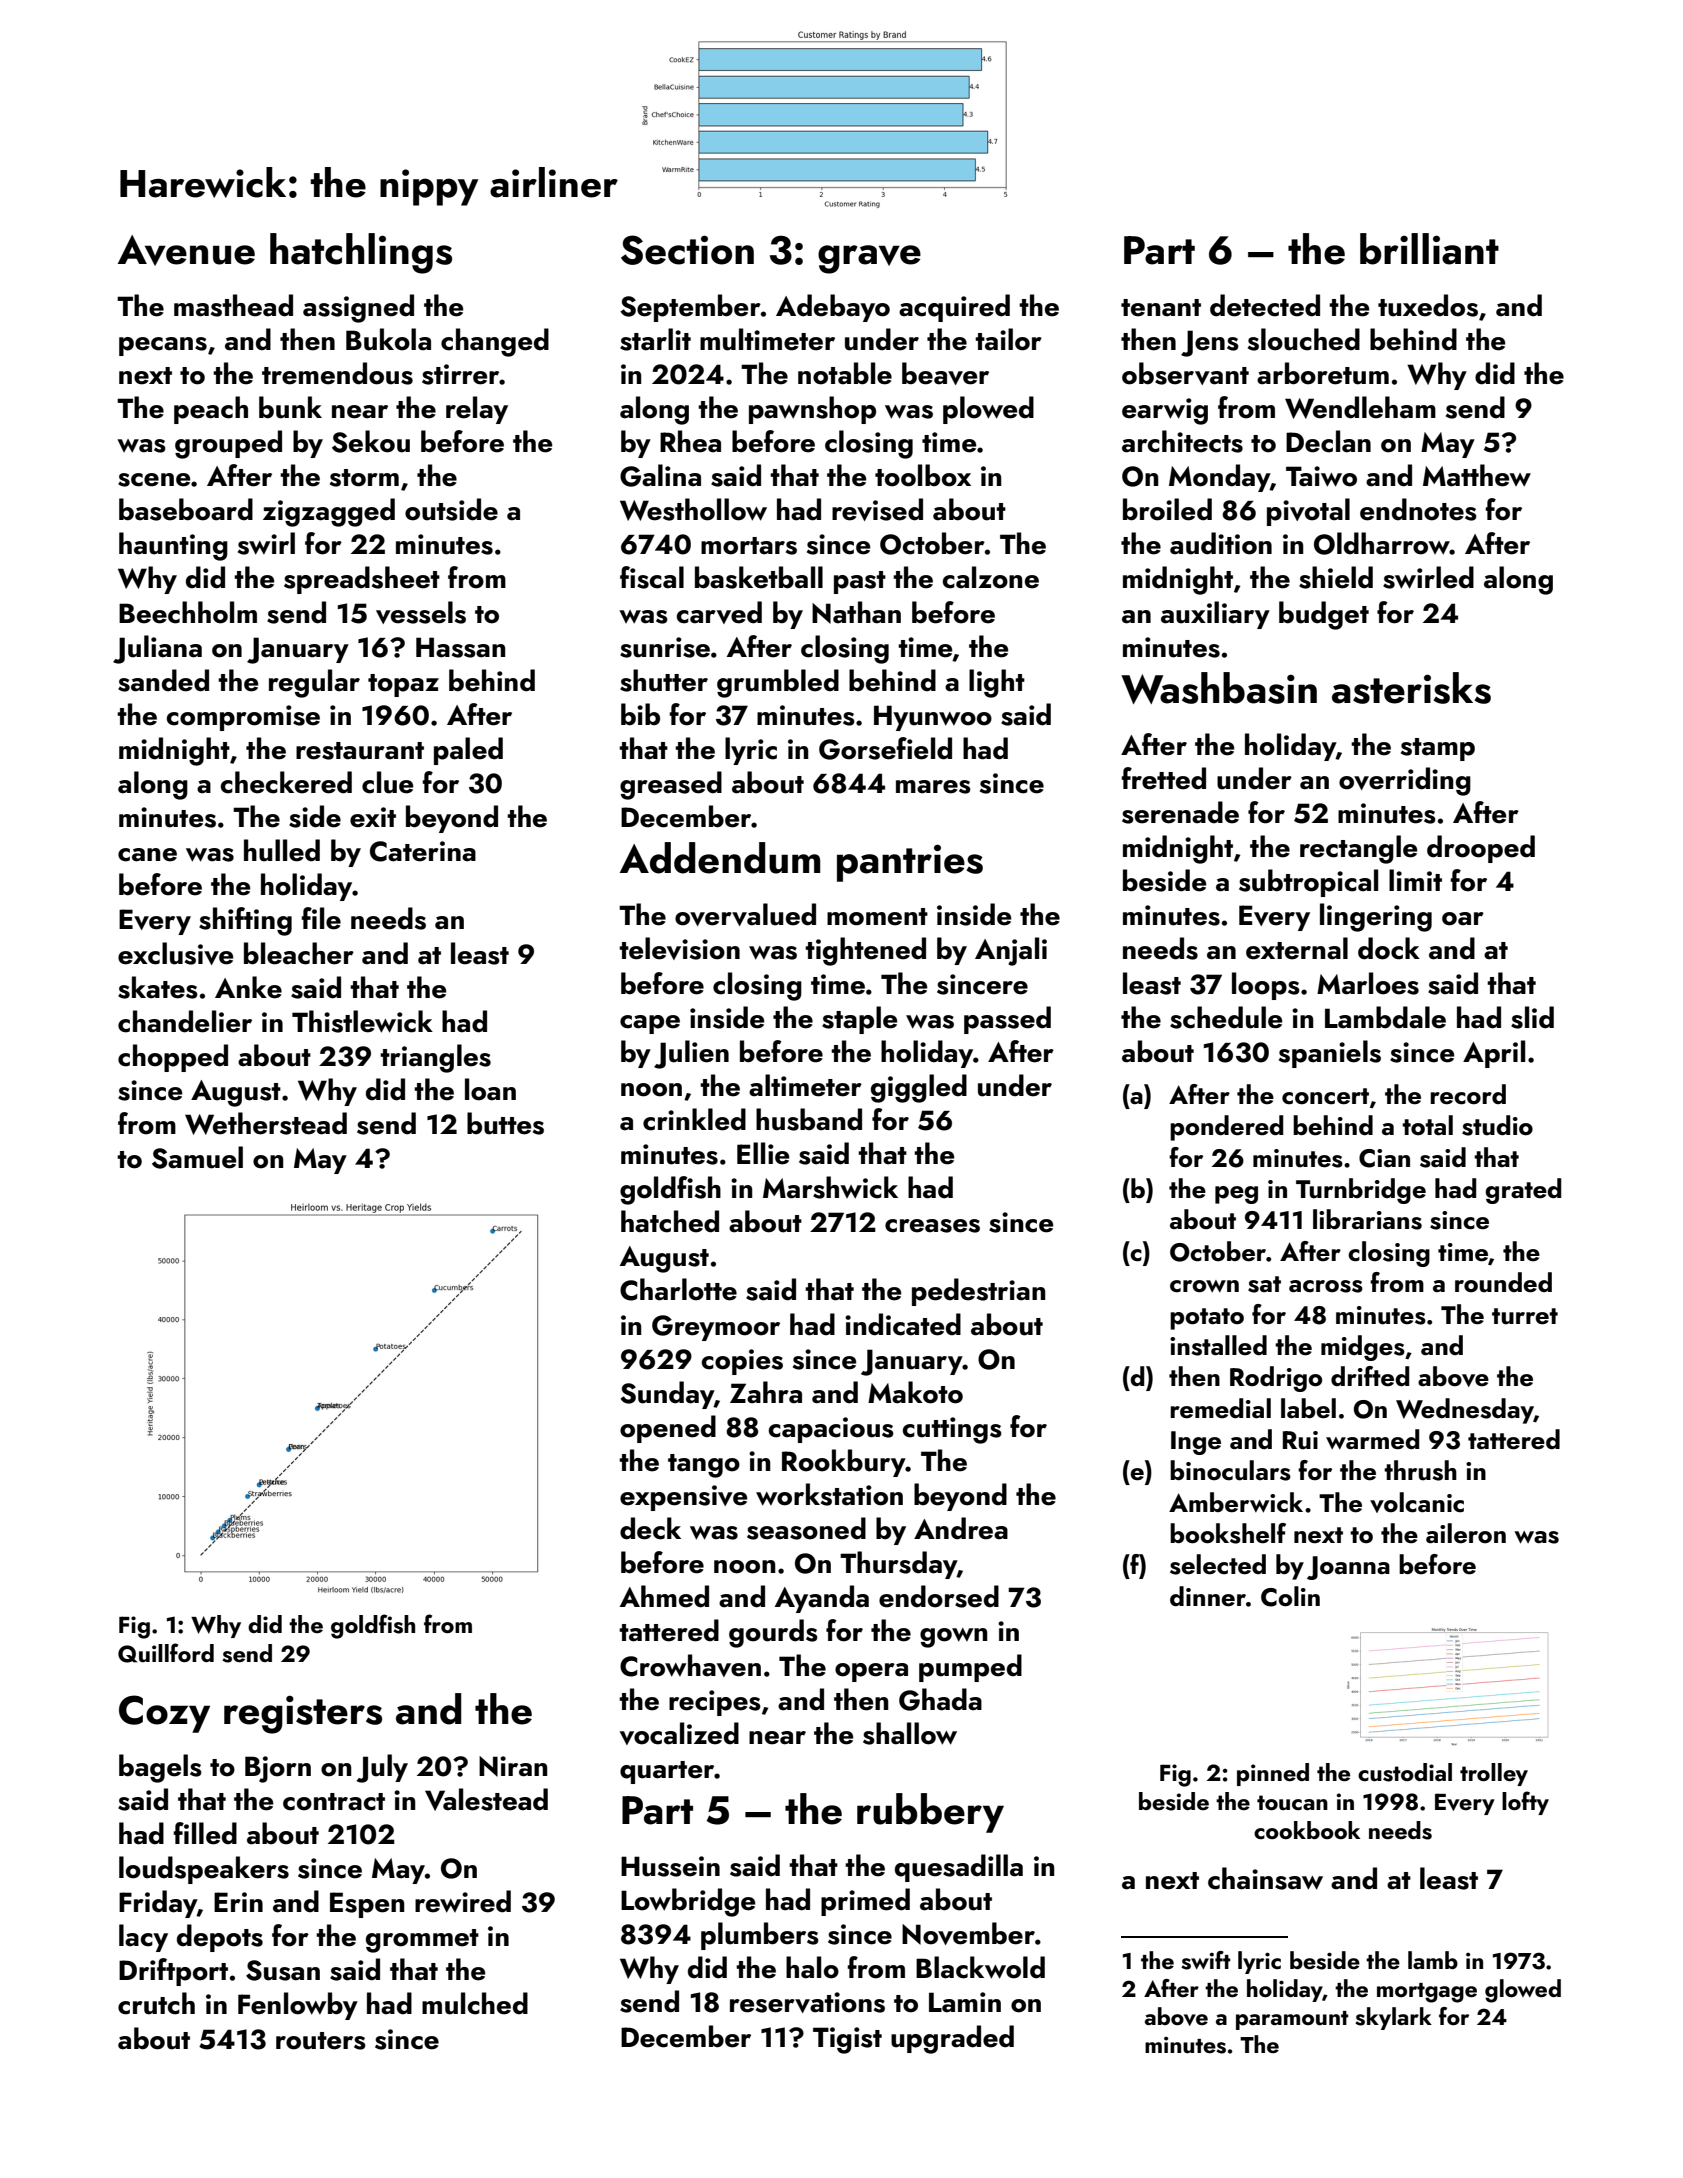  I want to click on husband, so click(809, 1119).
